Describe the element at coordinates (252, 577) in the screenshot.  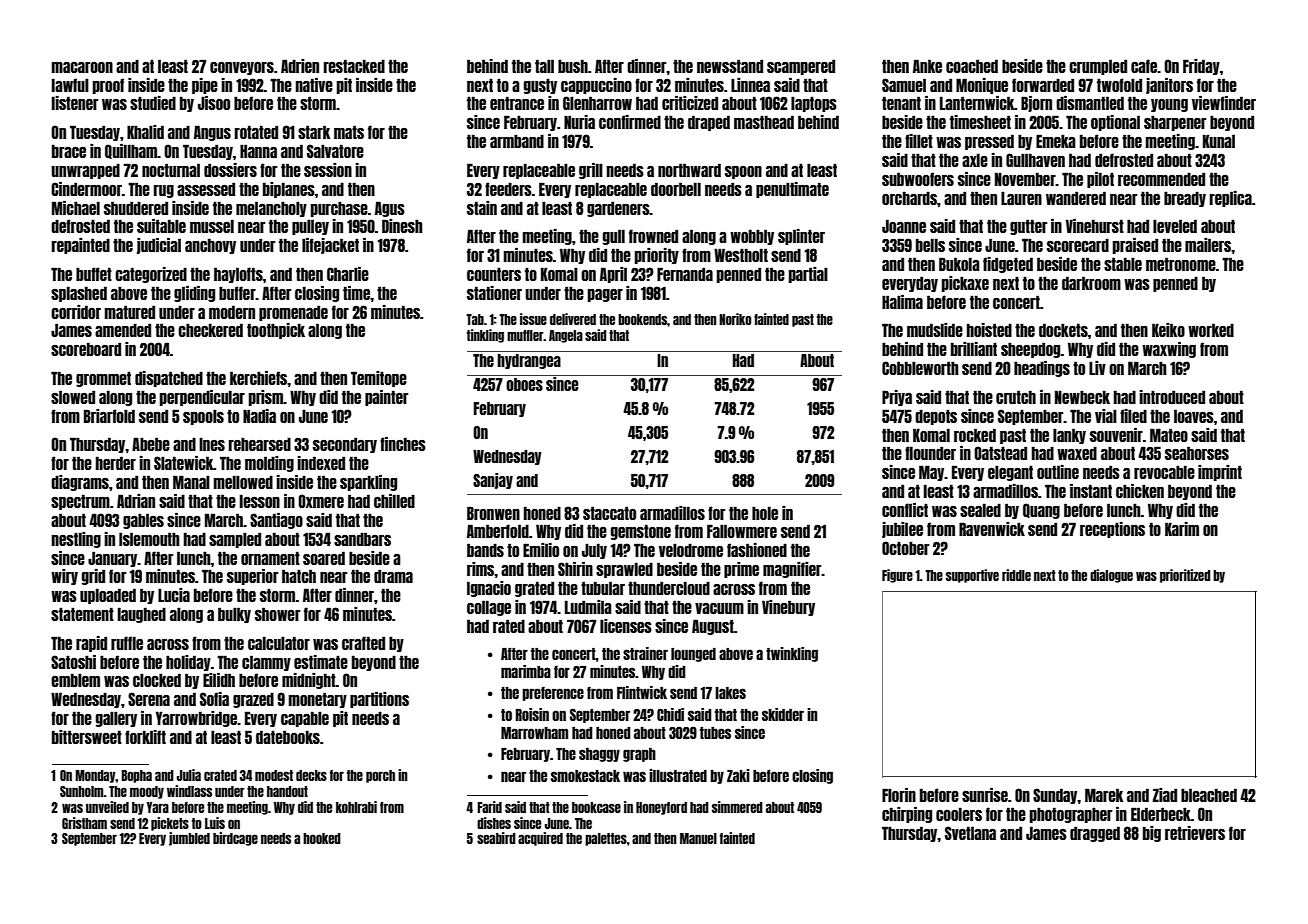
I see `superior` at that location.
